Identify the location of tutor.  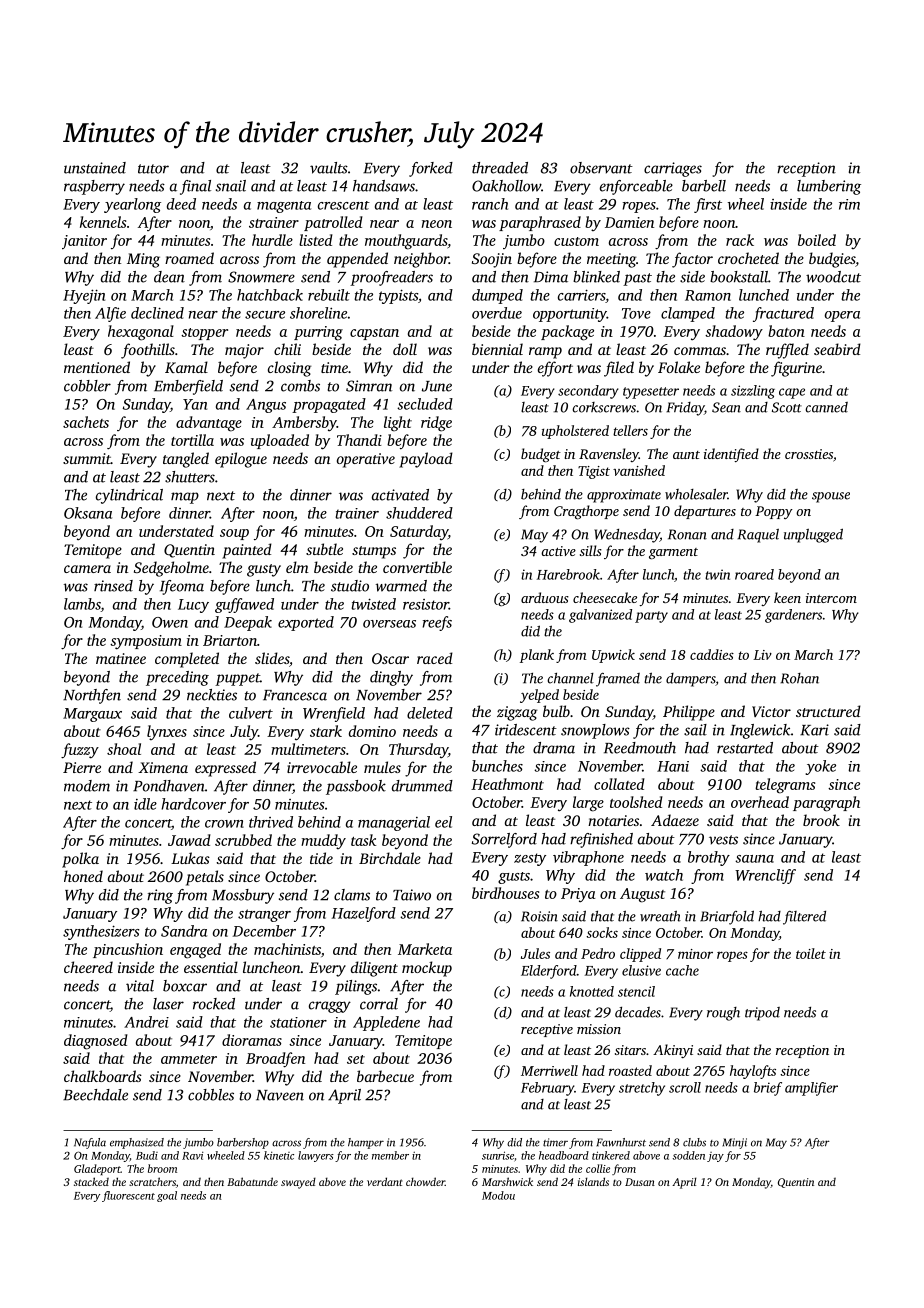
(153, 169).
